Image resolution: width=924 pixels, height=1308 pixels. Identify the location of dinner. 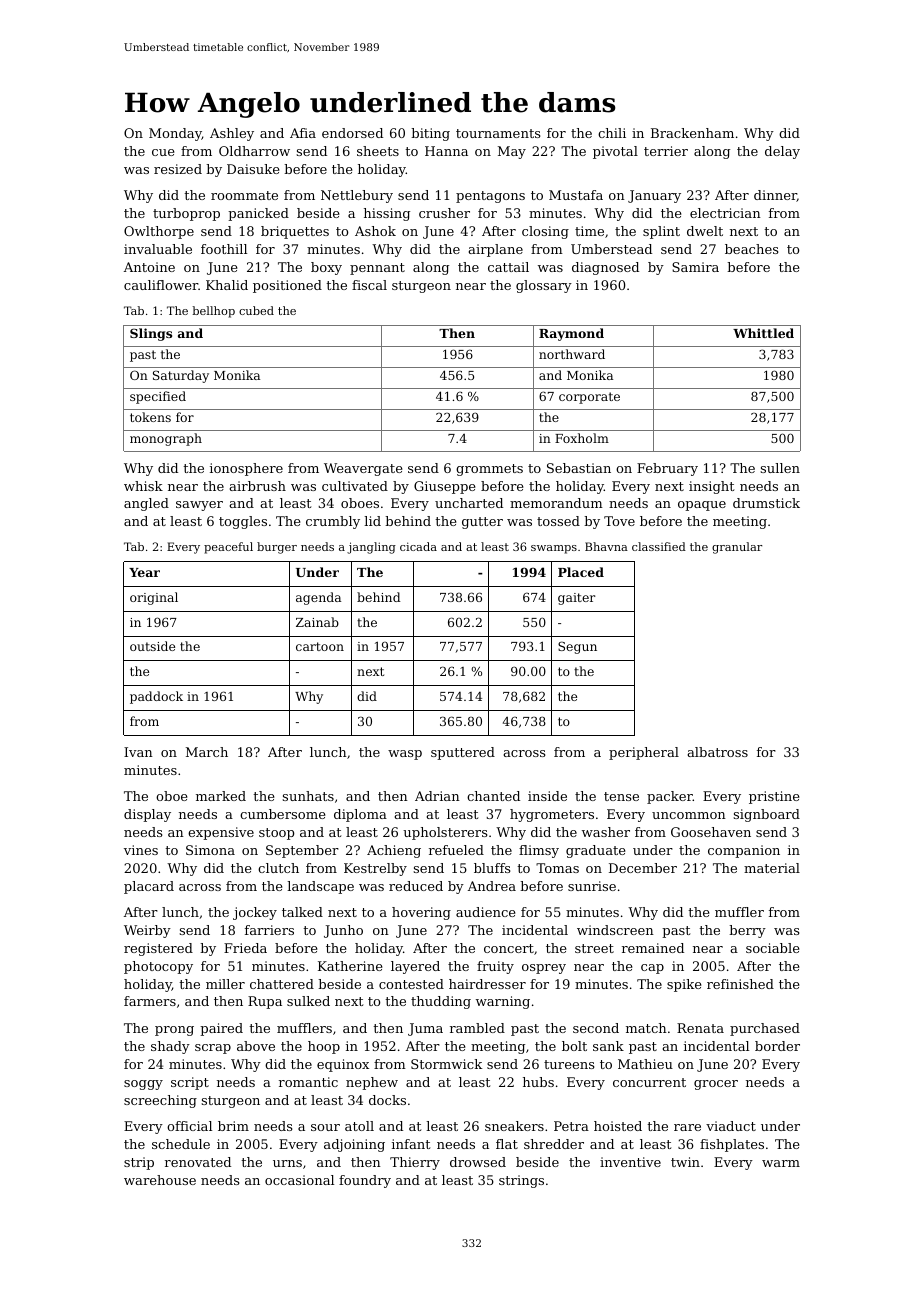
(775, 196).
